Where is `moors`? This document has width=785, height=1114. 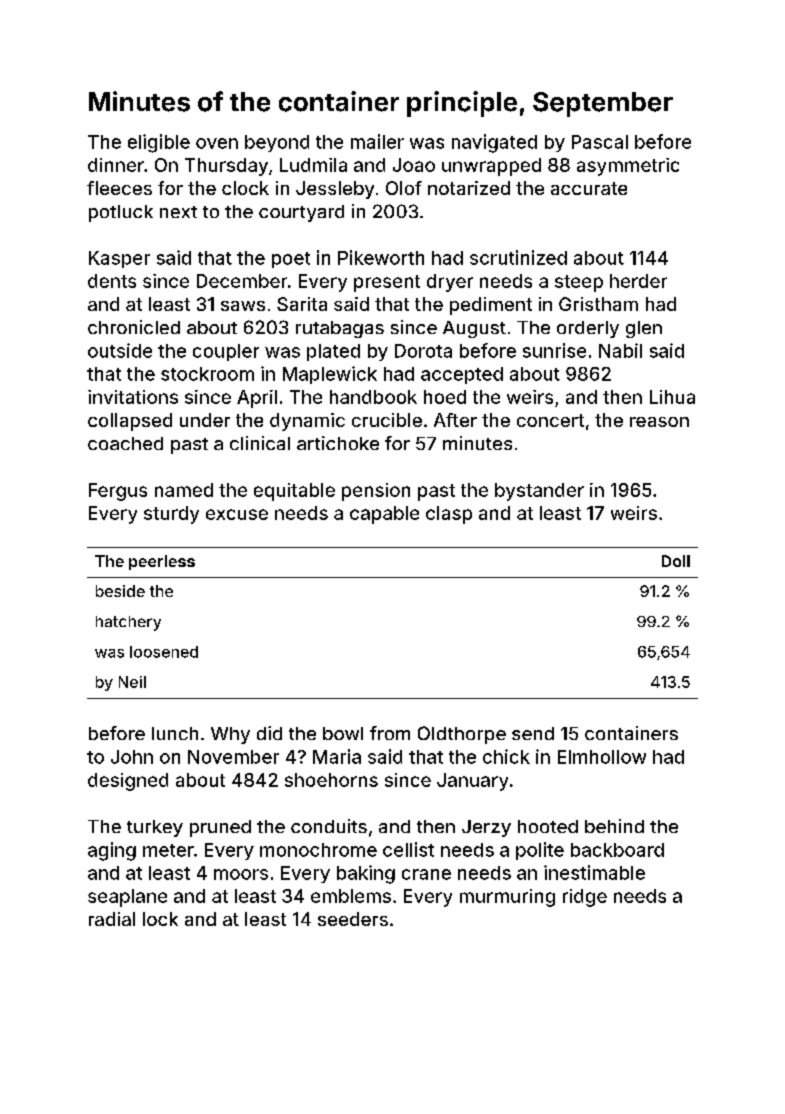 moors is located at coordinates (241, 874).
